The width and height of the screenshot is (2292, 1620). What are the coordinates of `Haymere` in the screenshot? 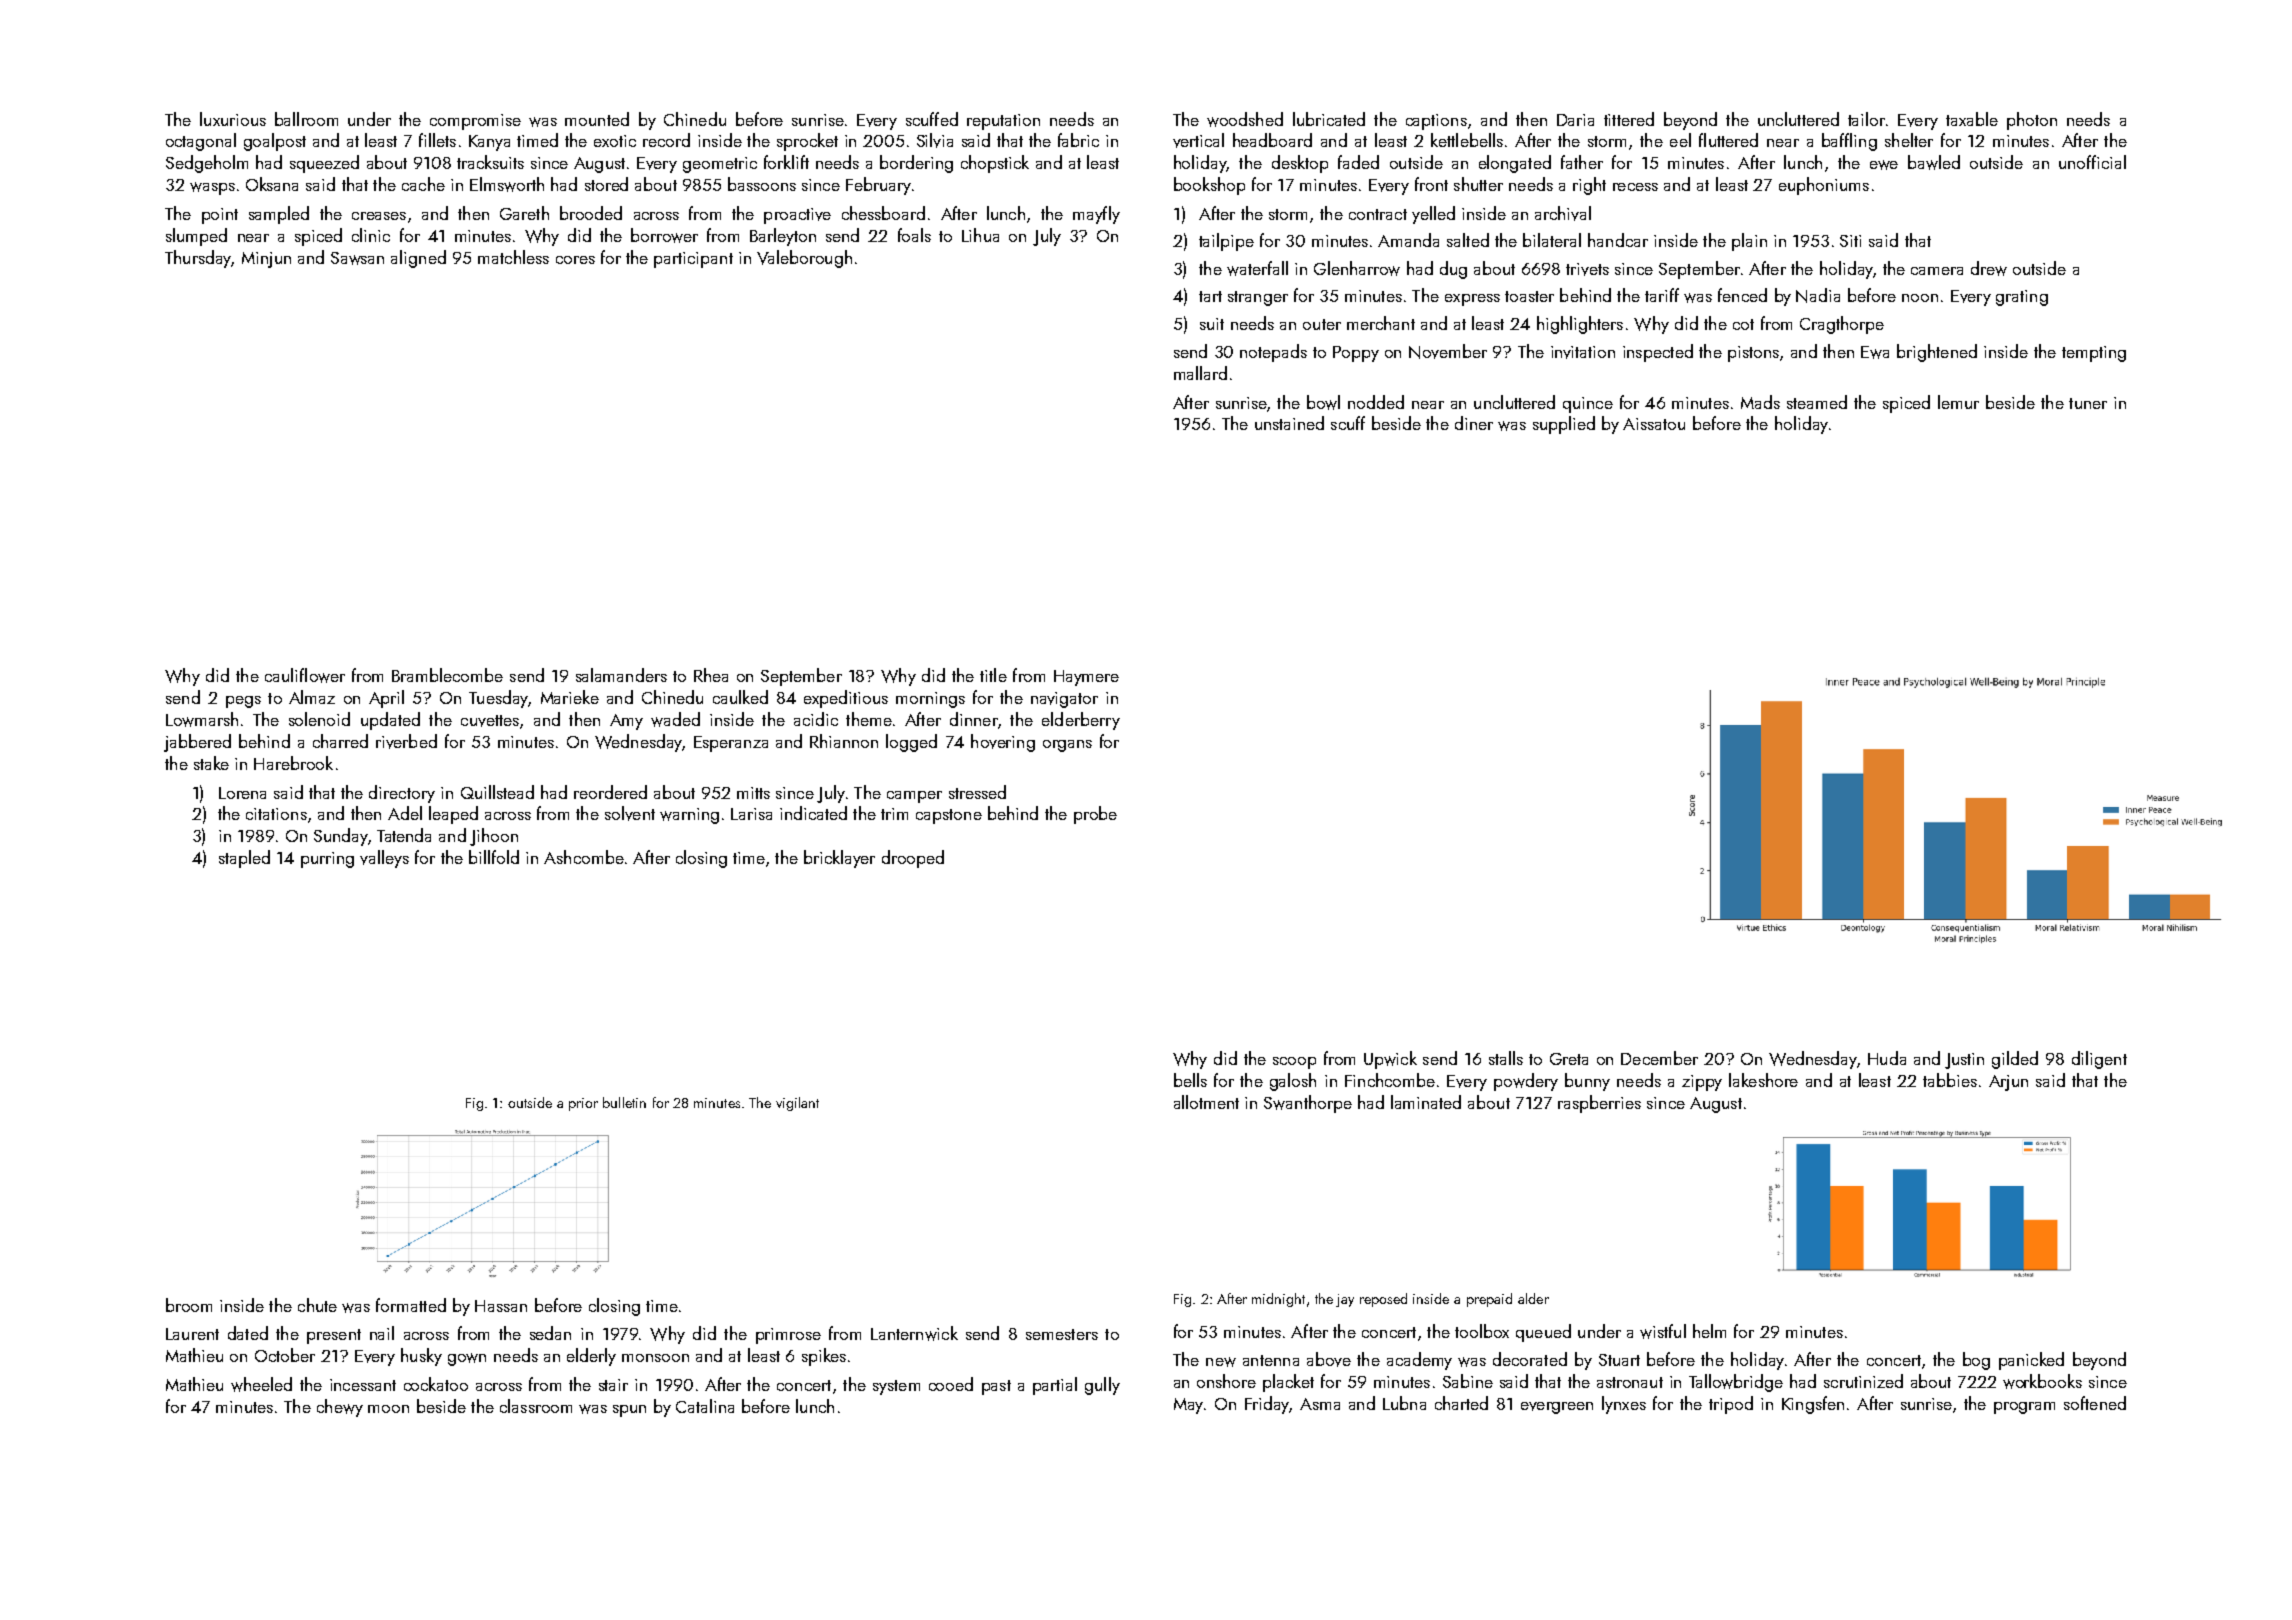 It's located at (1086, 678).
